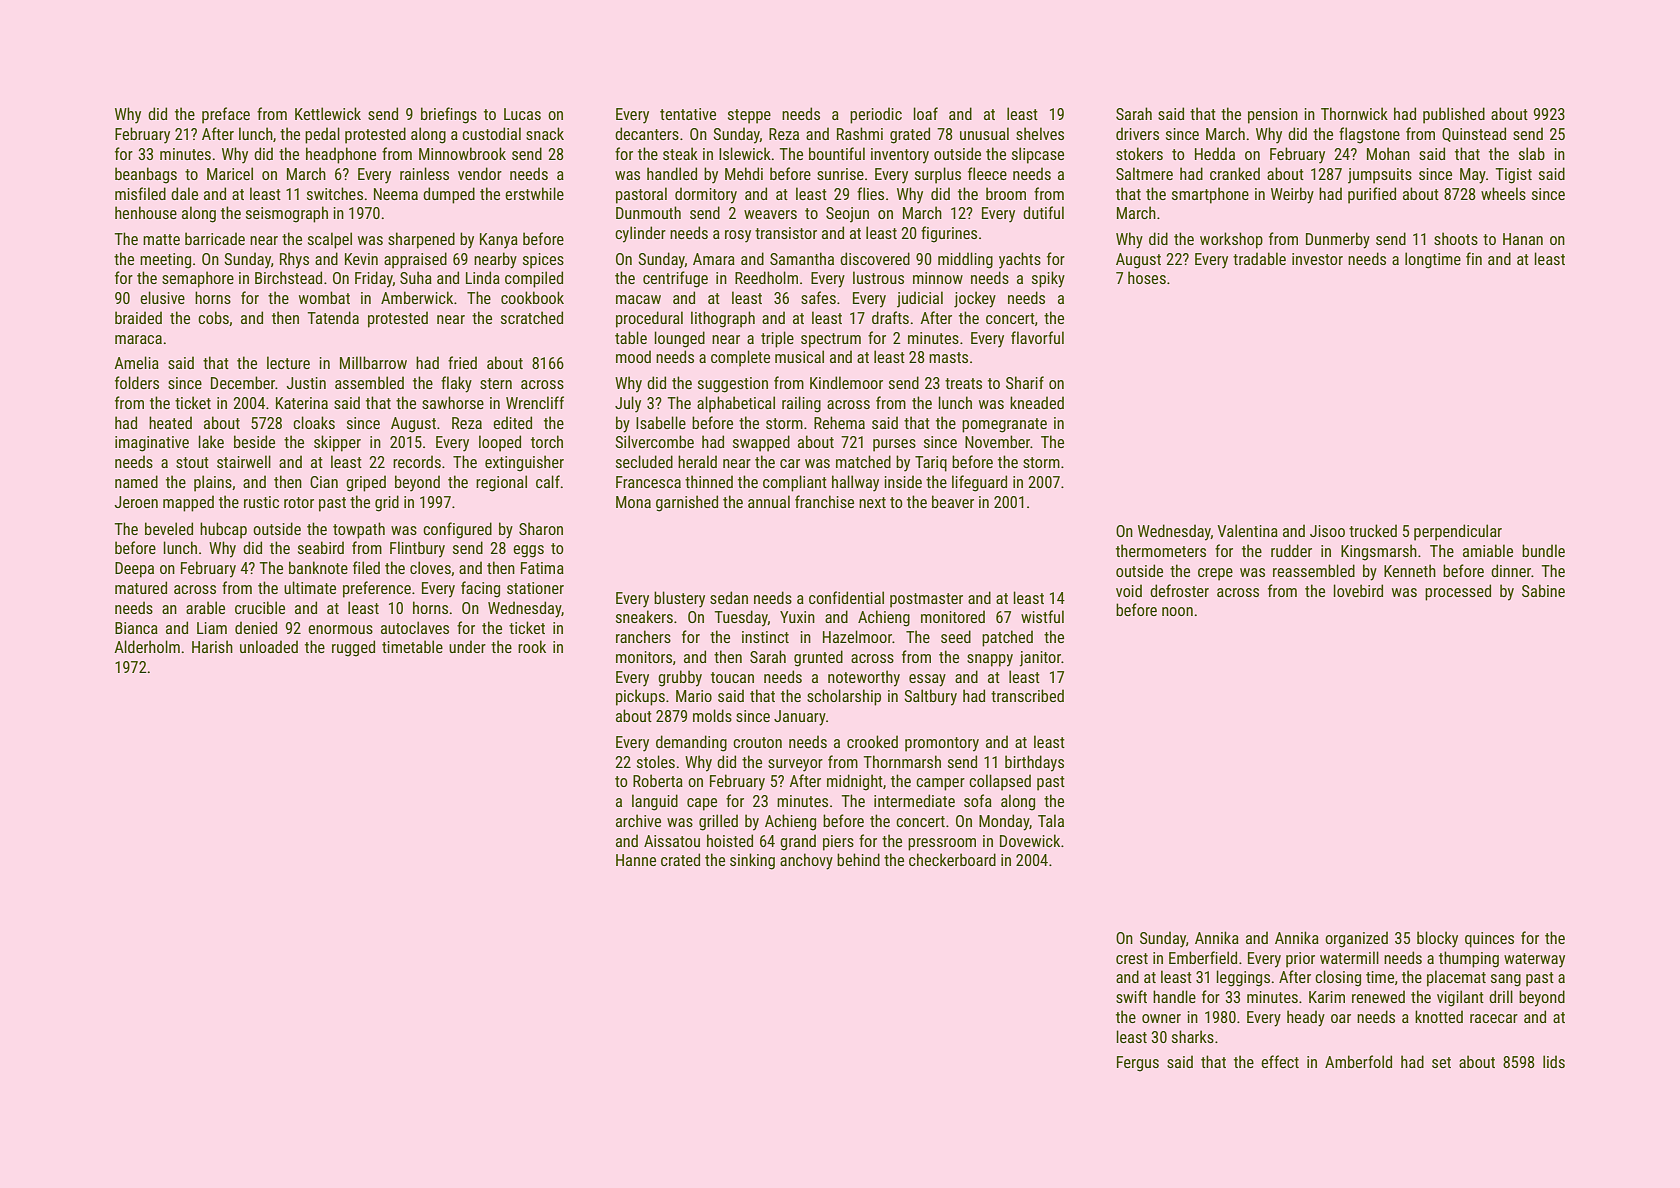 This image has width=1680, height=1188. I want to click on Thornwick, so click(1354, 113).
